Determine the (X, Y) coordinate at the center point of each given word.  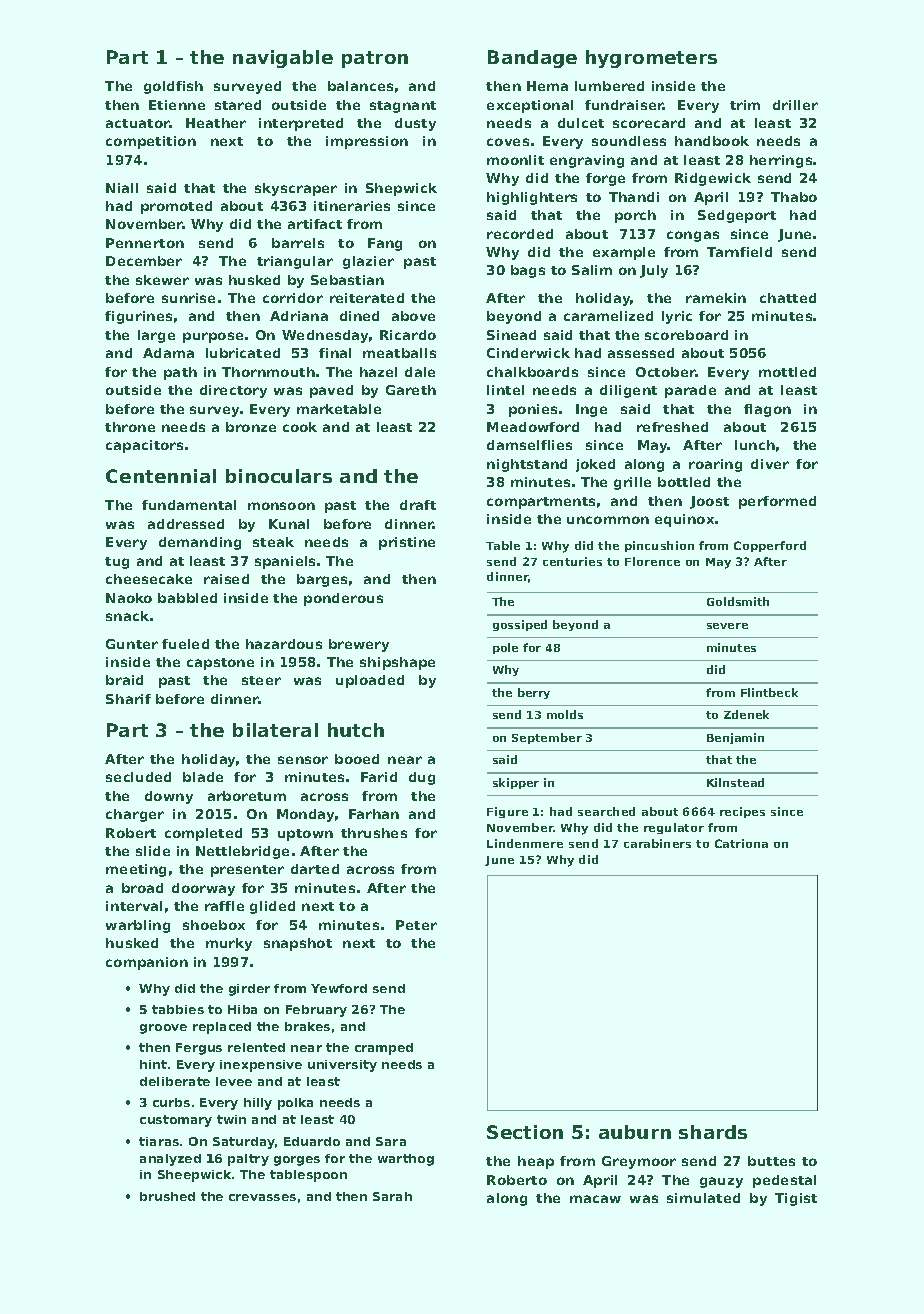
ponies (533, 410)
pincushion (659, 546)
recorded (520, 234)
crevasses (262, 1197)
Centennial (161, 476)
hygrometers (651, 59)
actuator (138, 123)
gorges (297, 1161)
